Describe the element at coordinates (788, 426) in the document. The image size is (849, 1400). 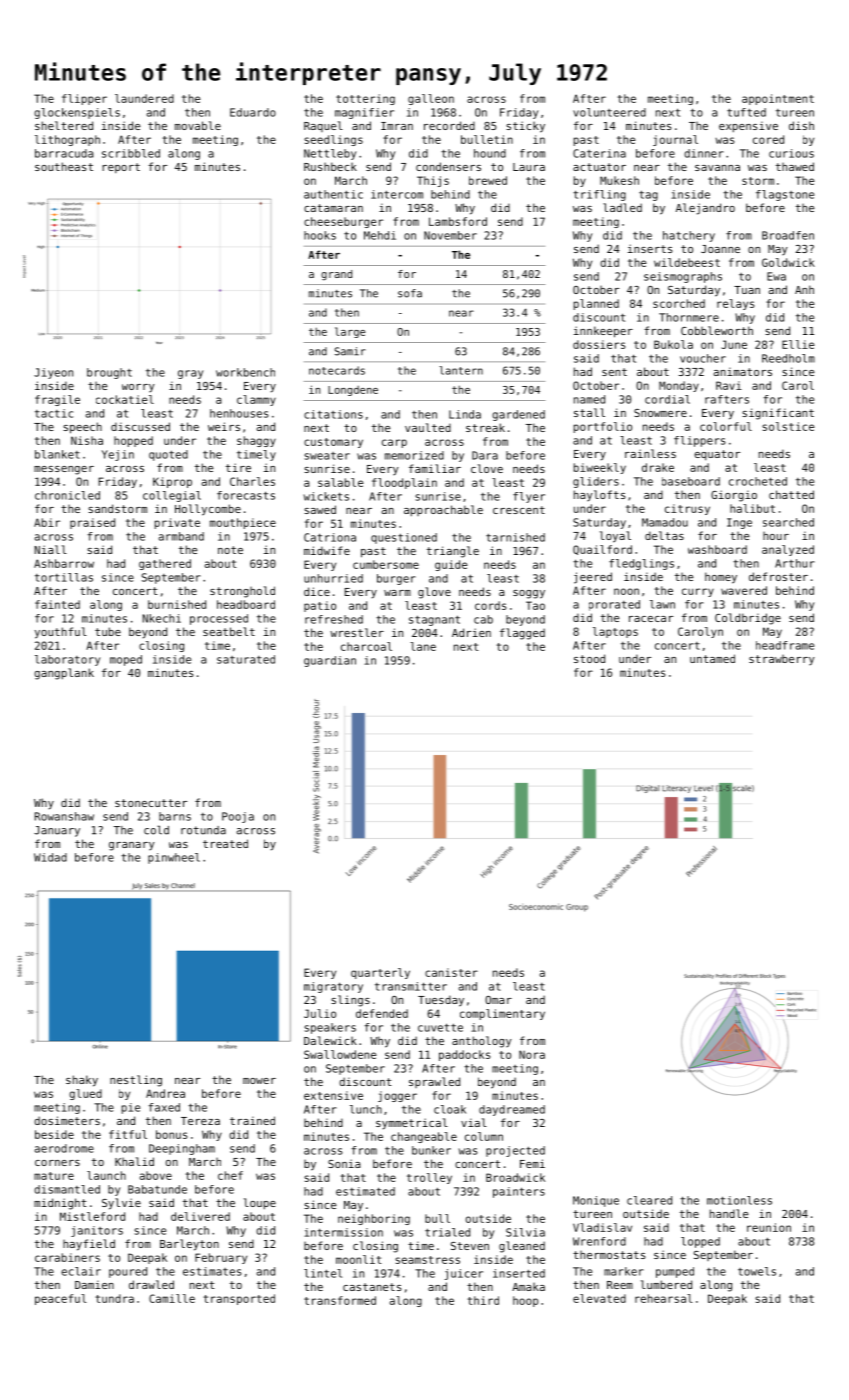
I see `solstice` at that location.
